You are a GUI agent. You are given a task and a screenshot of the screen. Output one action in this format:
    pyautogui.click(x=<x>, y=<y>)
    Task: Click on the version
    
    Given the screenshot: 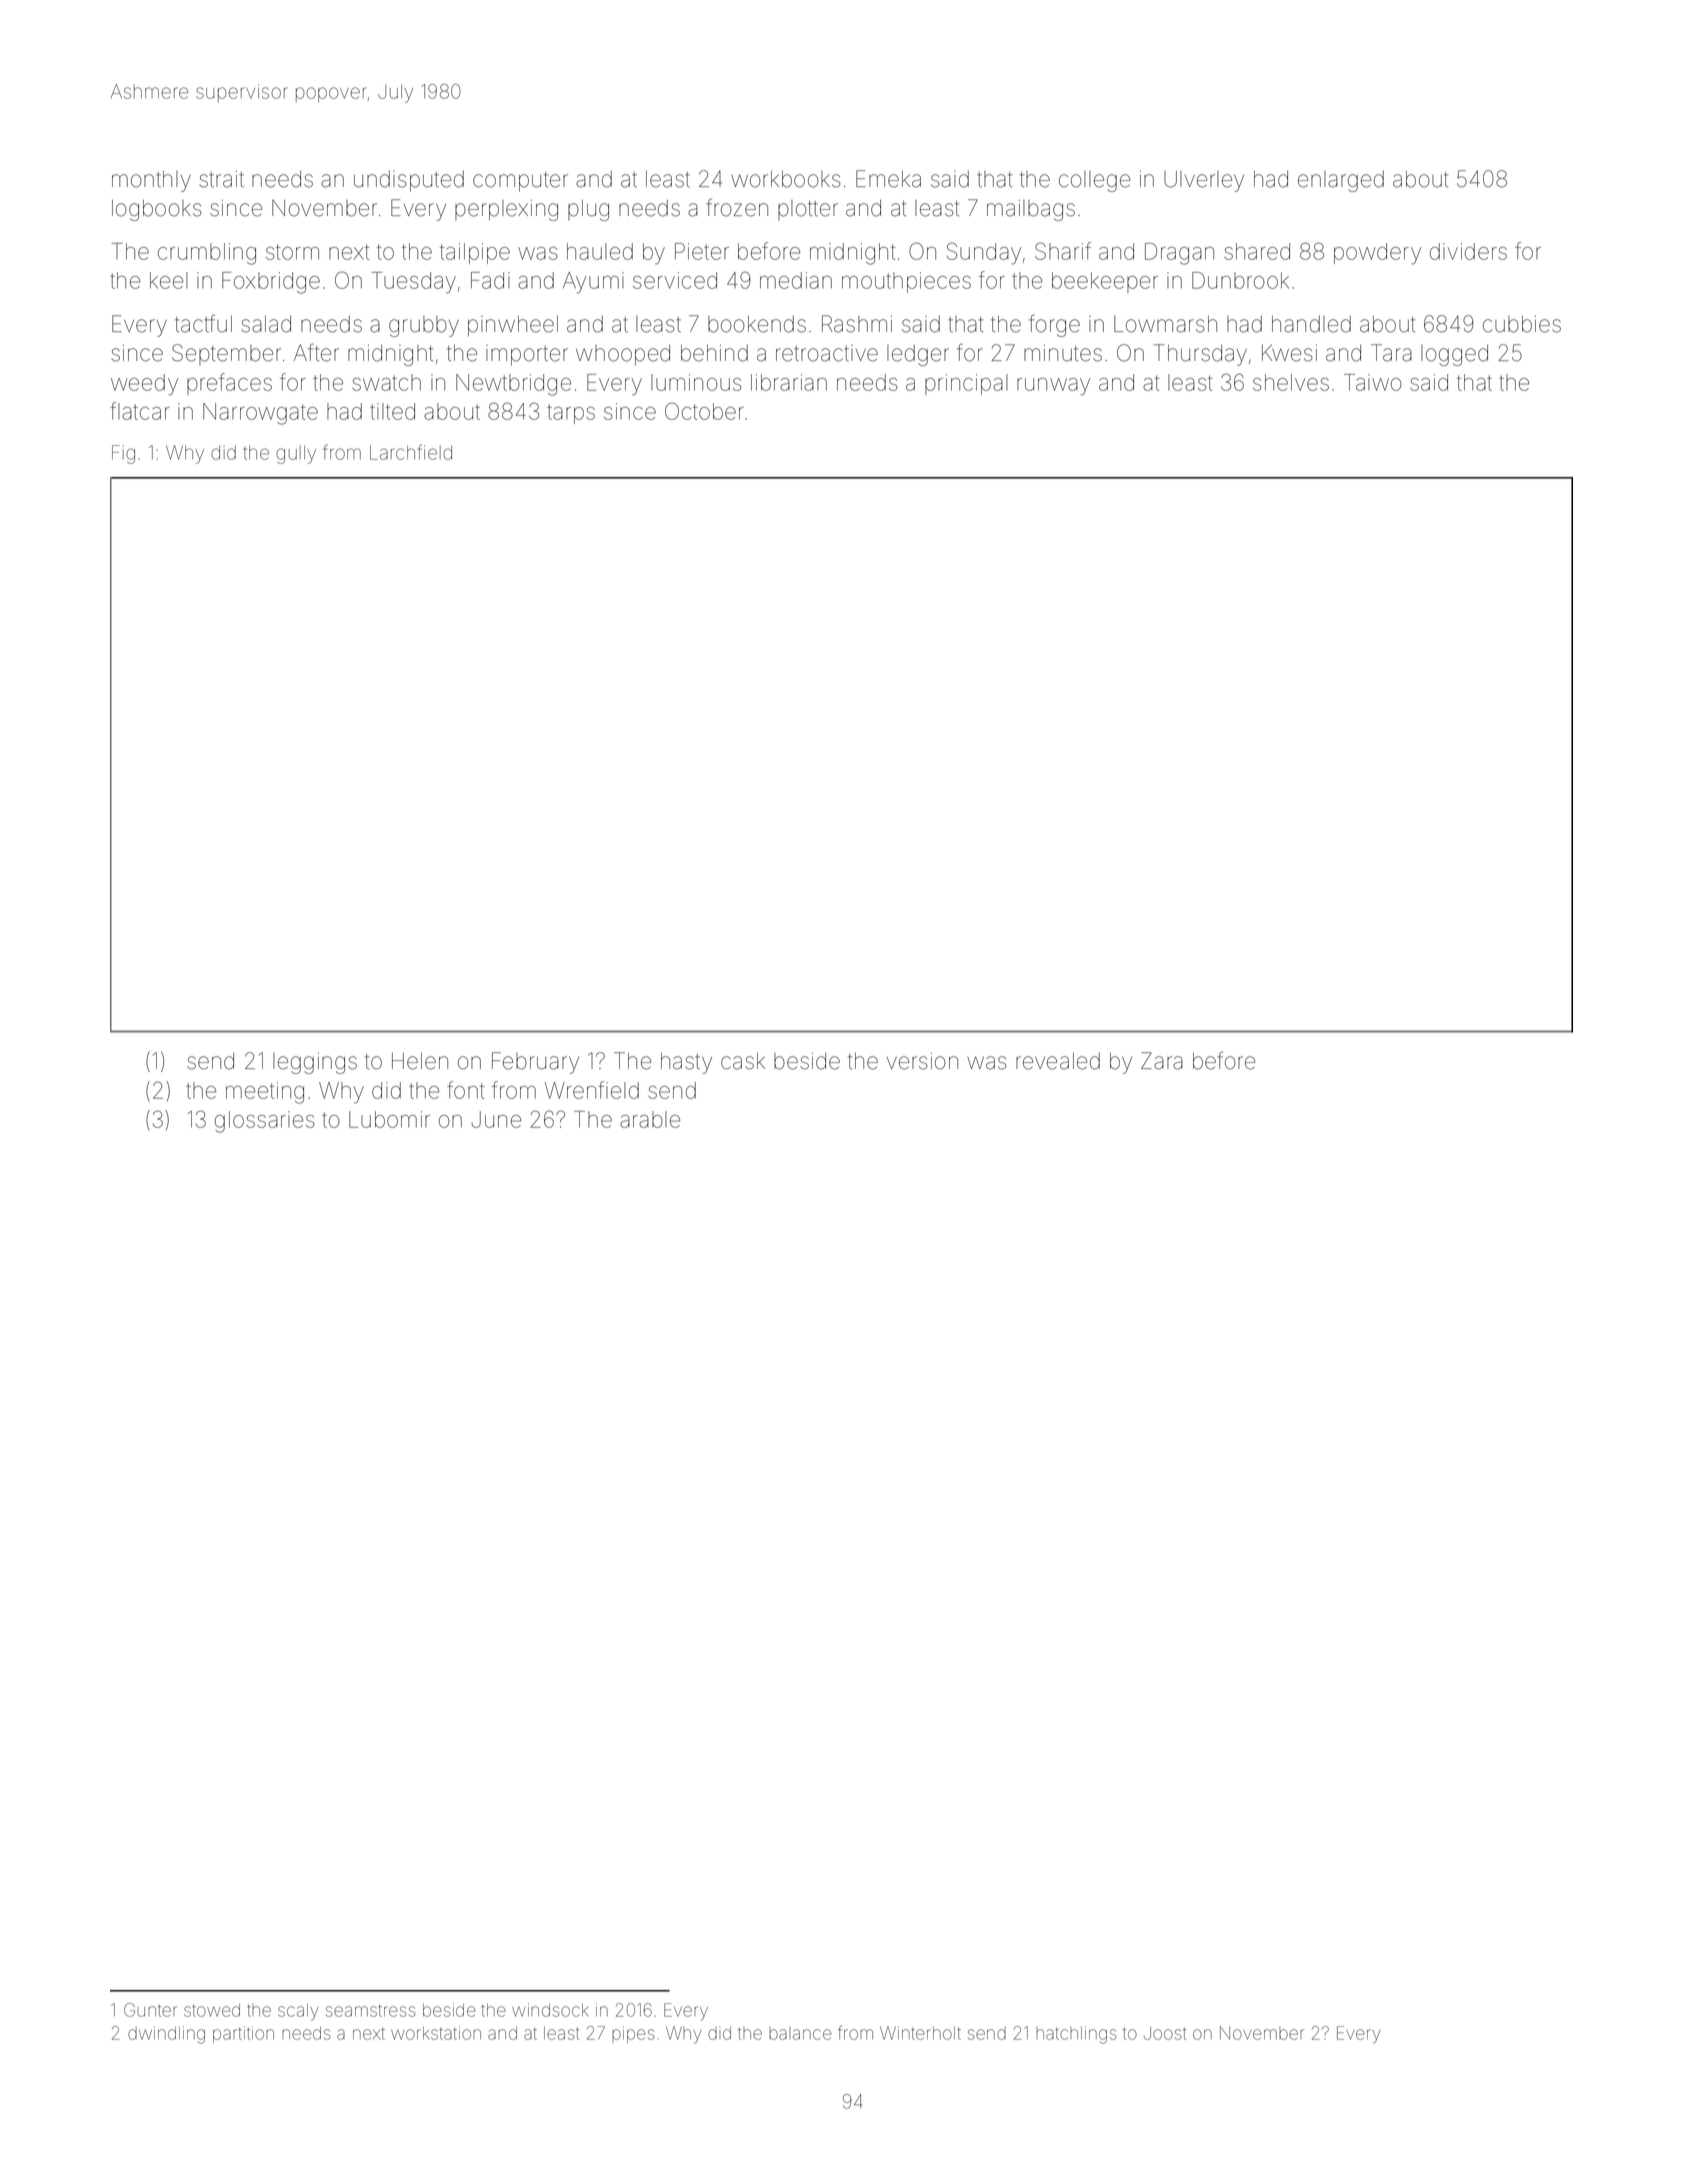 What is the action you would take?
    pyautogui.click(x=922, y=1061)
